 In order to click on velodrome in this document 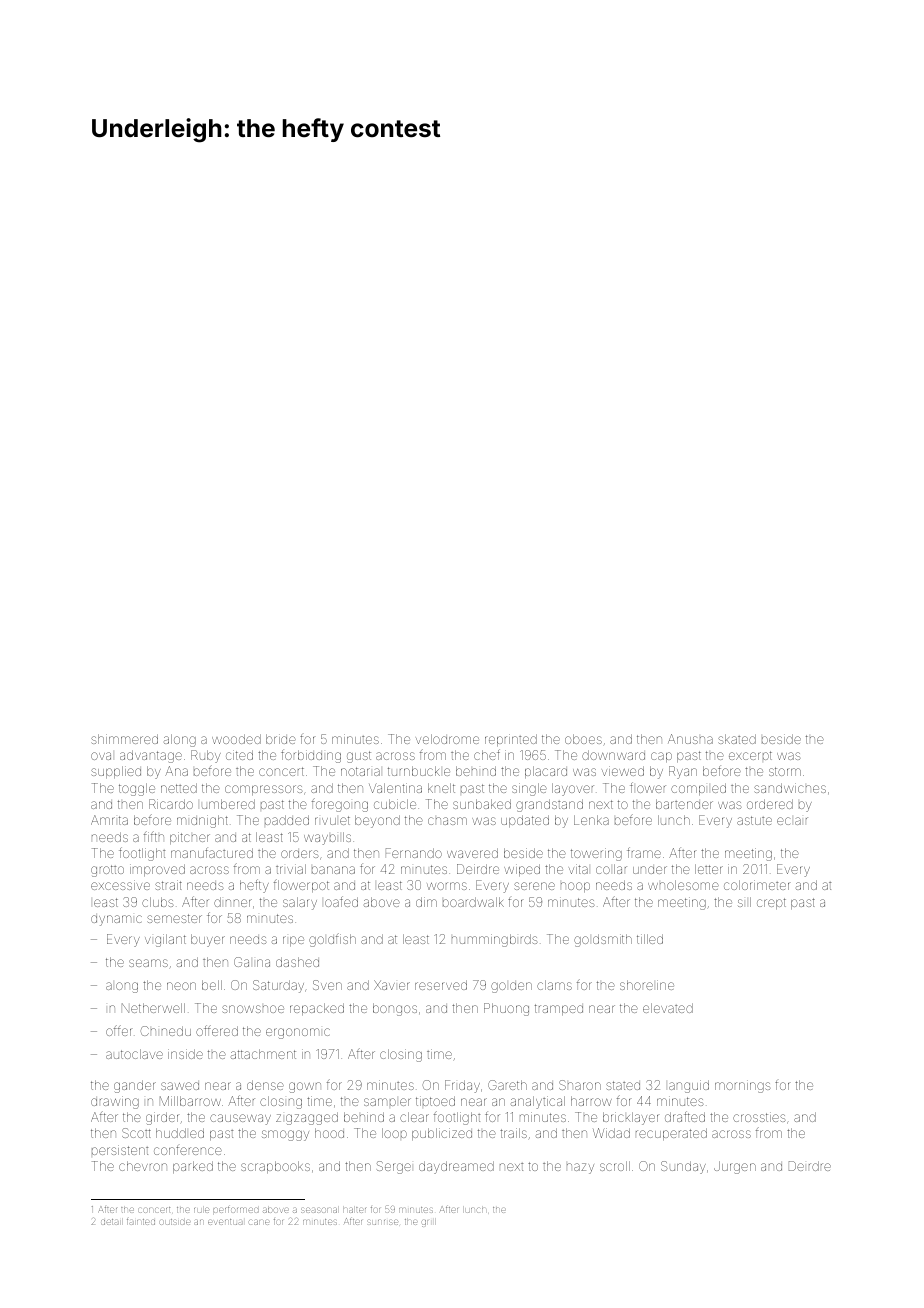, I will do `click(447, 739)`.
